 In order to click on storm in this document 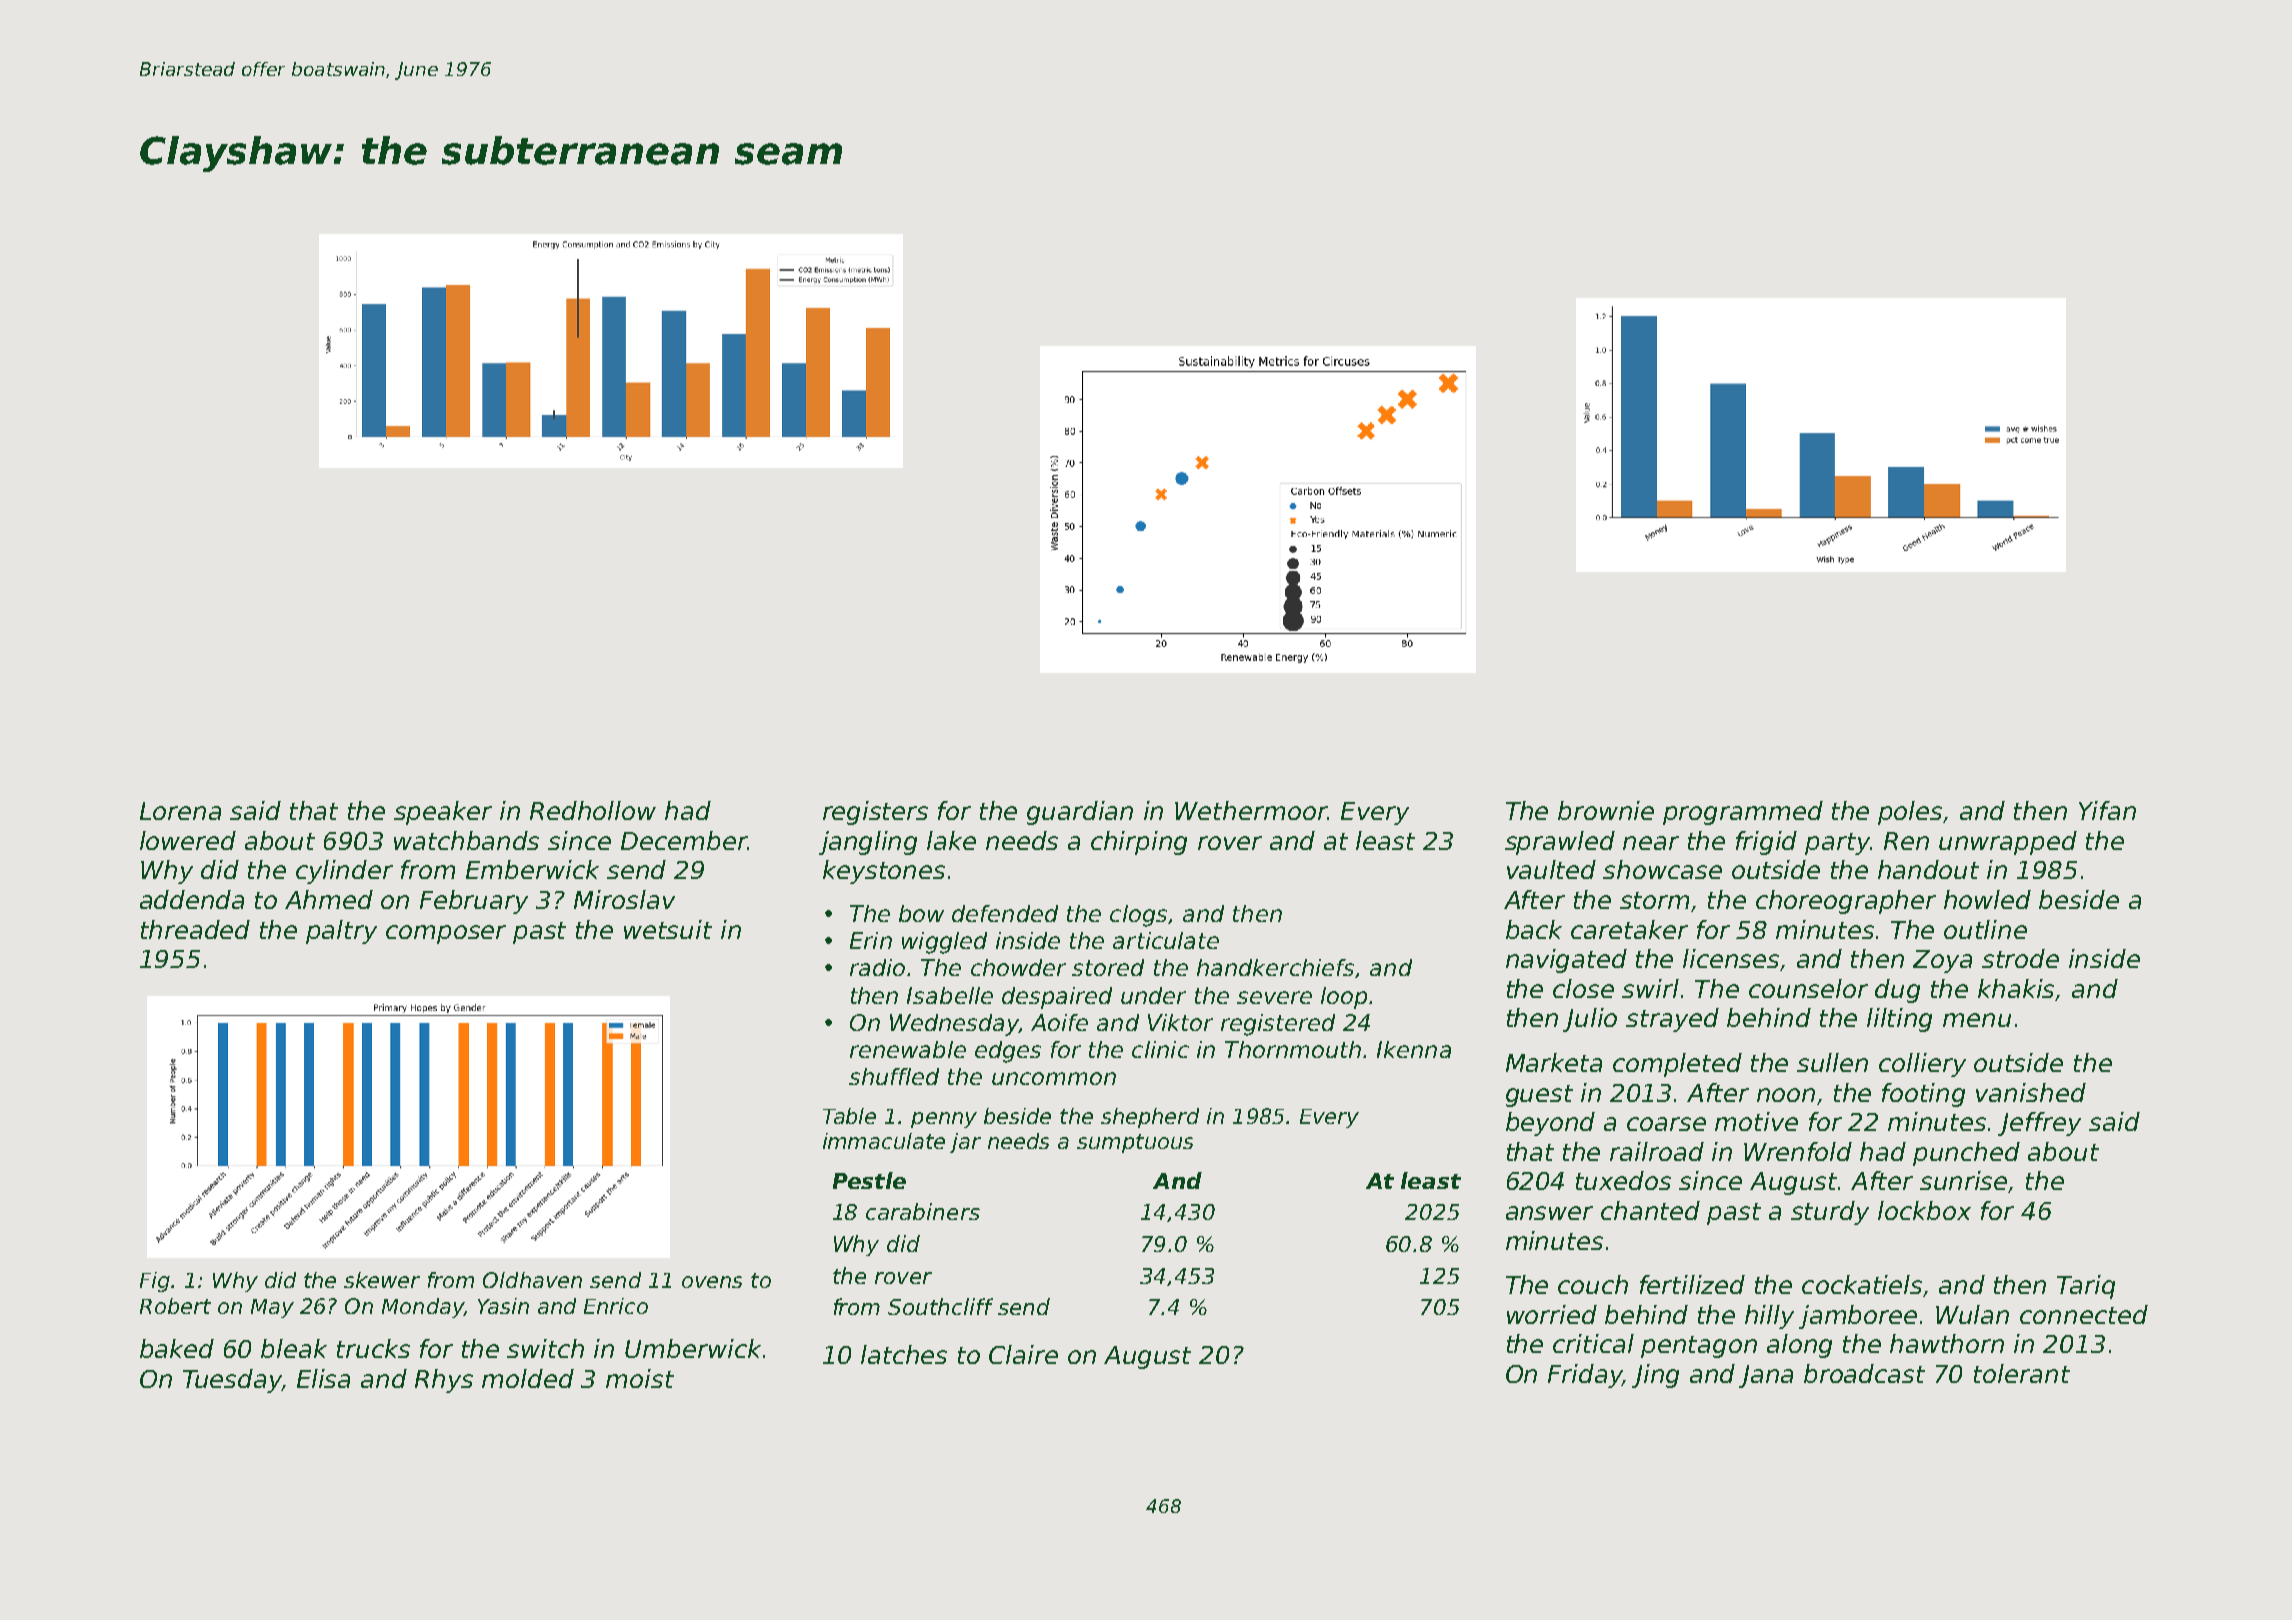, I will do `click(1654, 900)`.
